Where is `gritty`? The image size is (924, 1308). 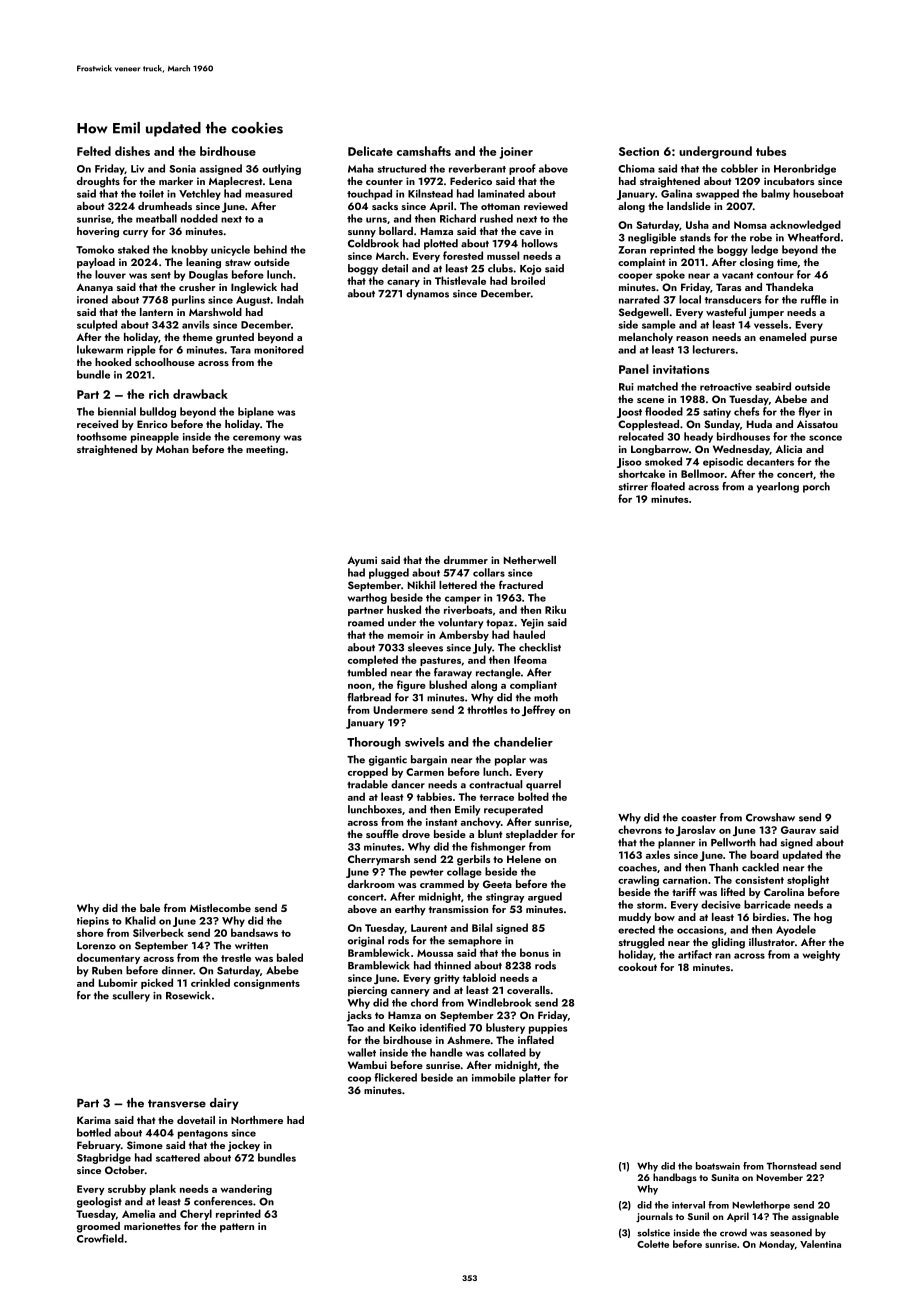
gritty is located at coordinates (447, 979).
